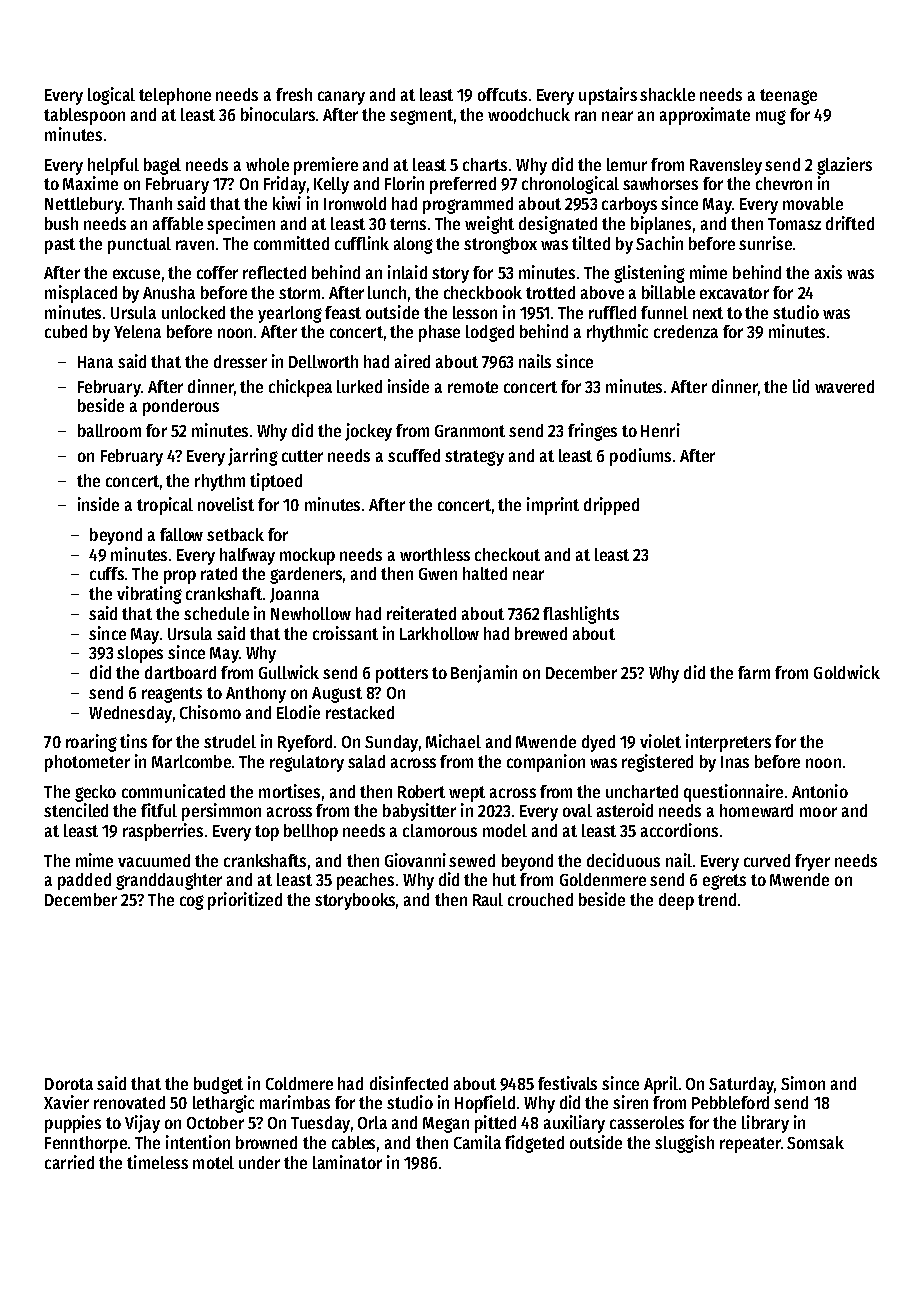 This screenshot has width=924, height=1308. I want to click on Camila, so click(477, 1142).
